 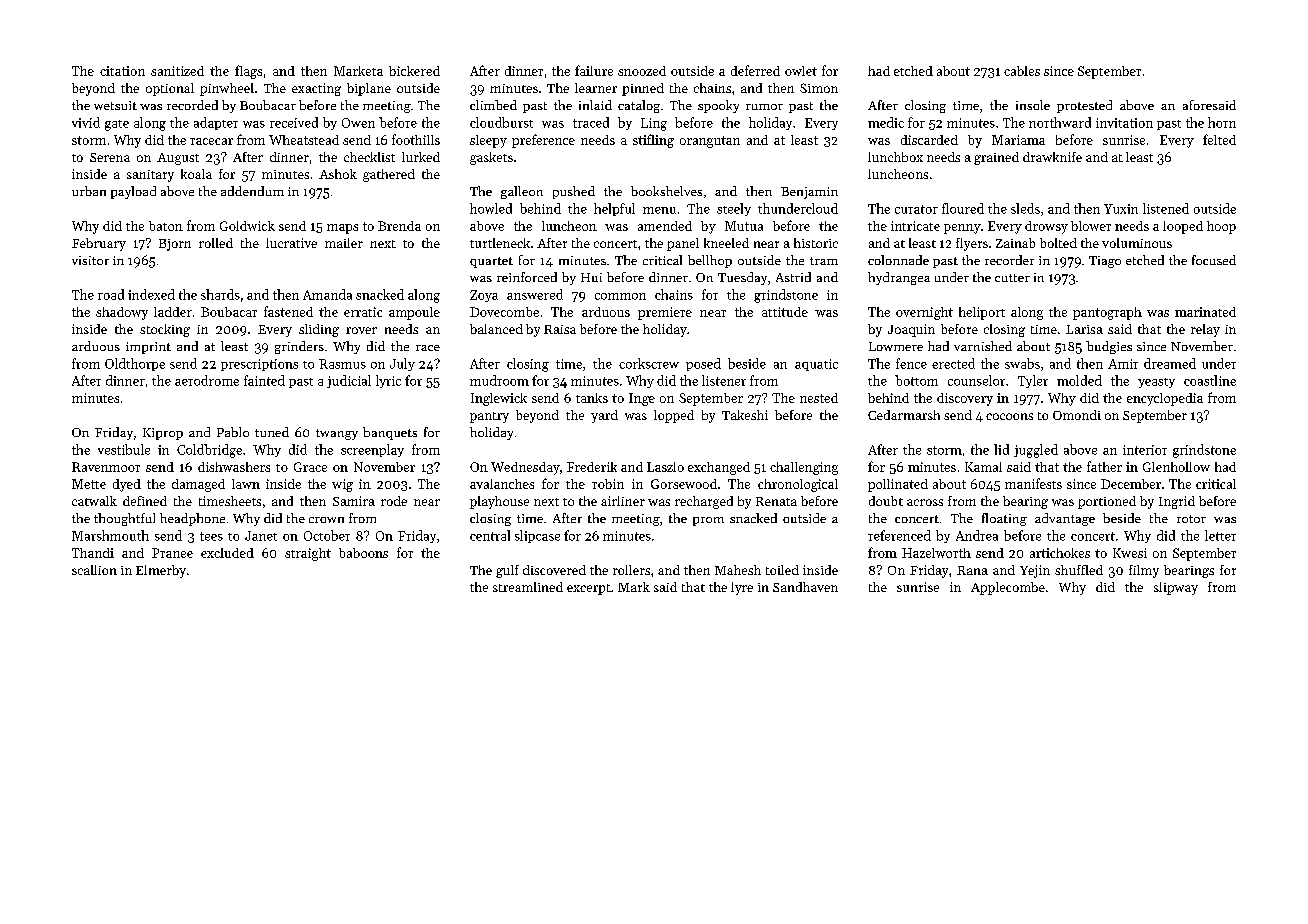 I want to click on slipway, so click(x=1176, y=588).
